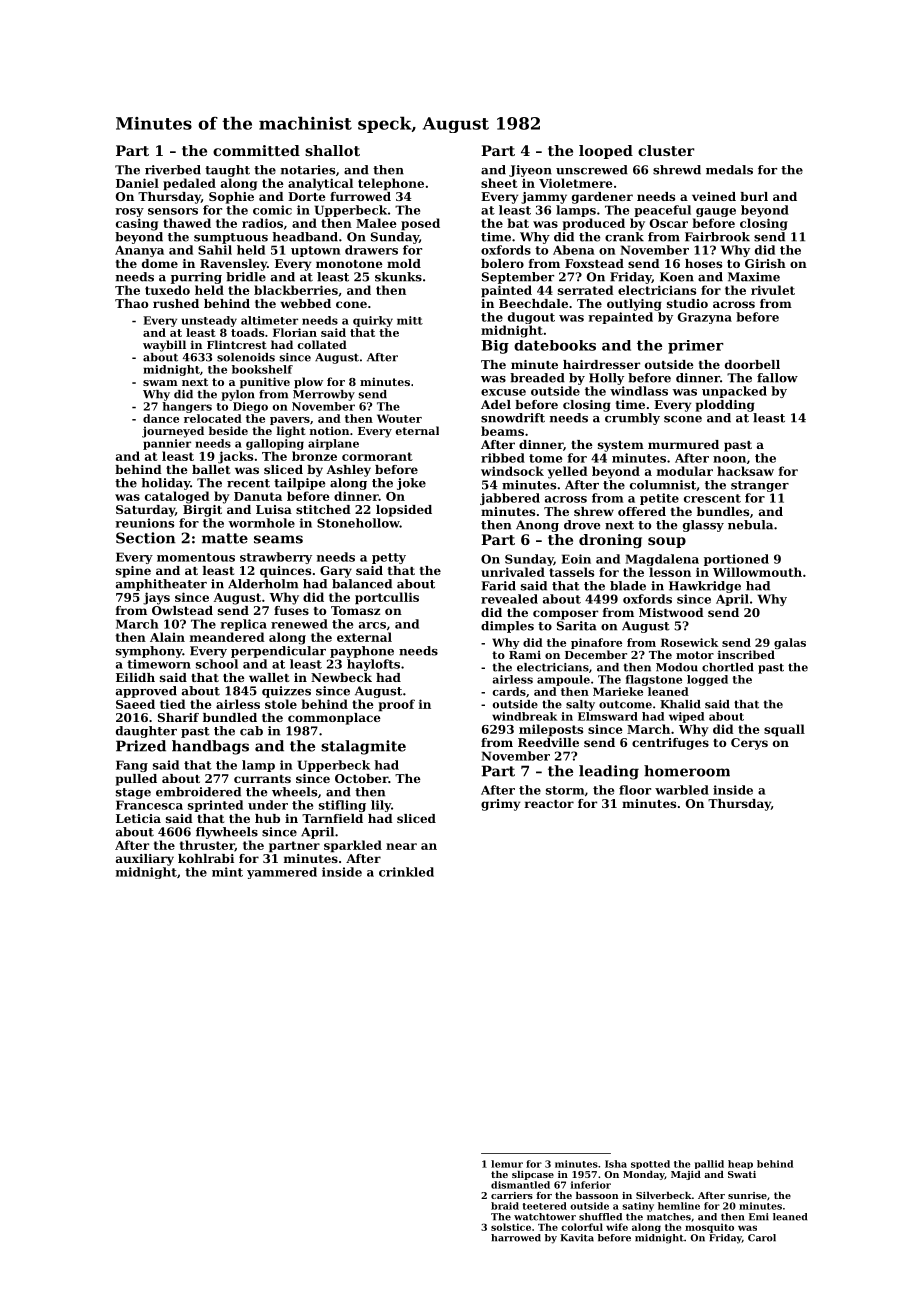 The image size is (924, 1308). Describe the element at coordinates (406, 872) in the screenshot. I see `crinkled` at that location.
